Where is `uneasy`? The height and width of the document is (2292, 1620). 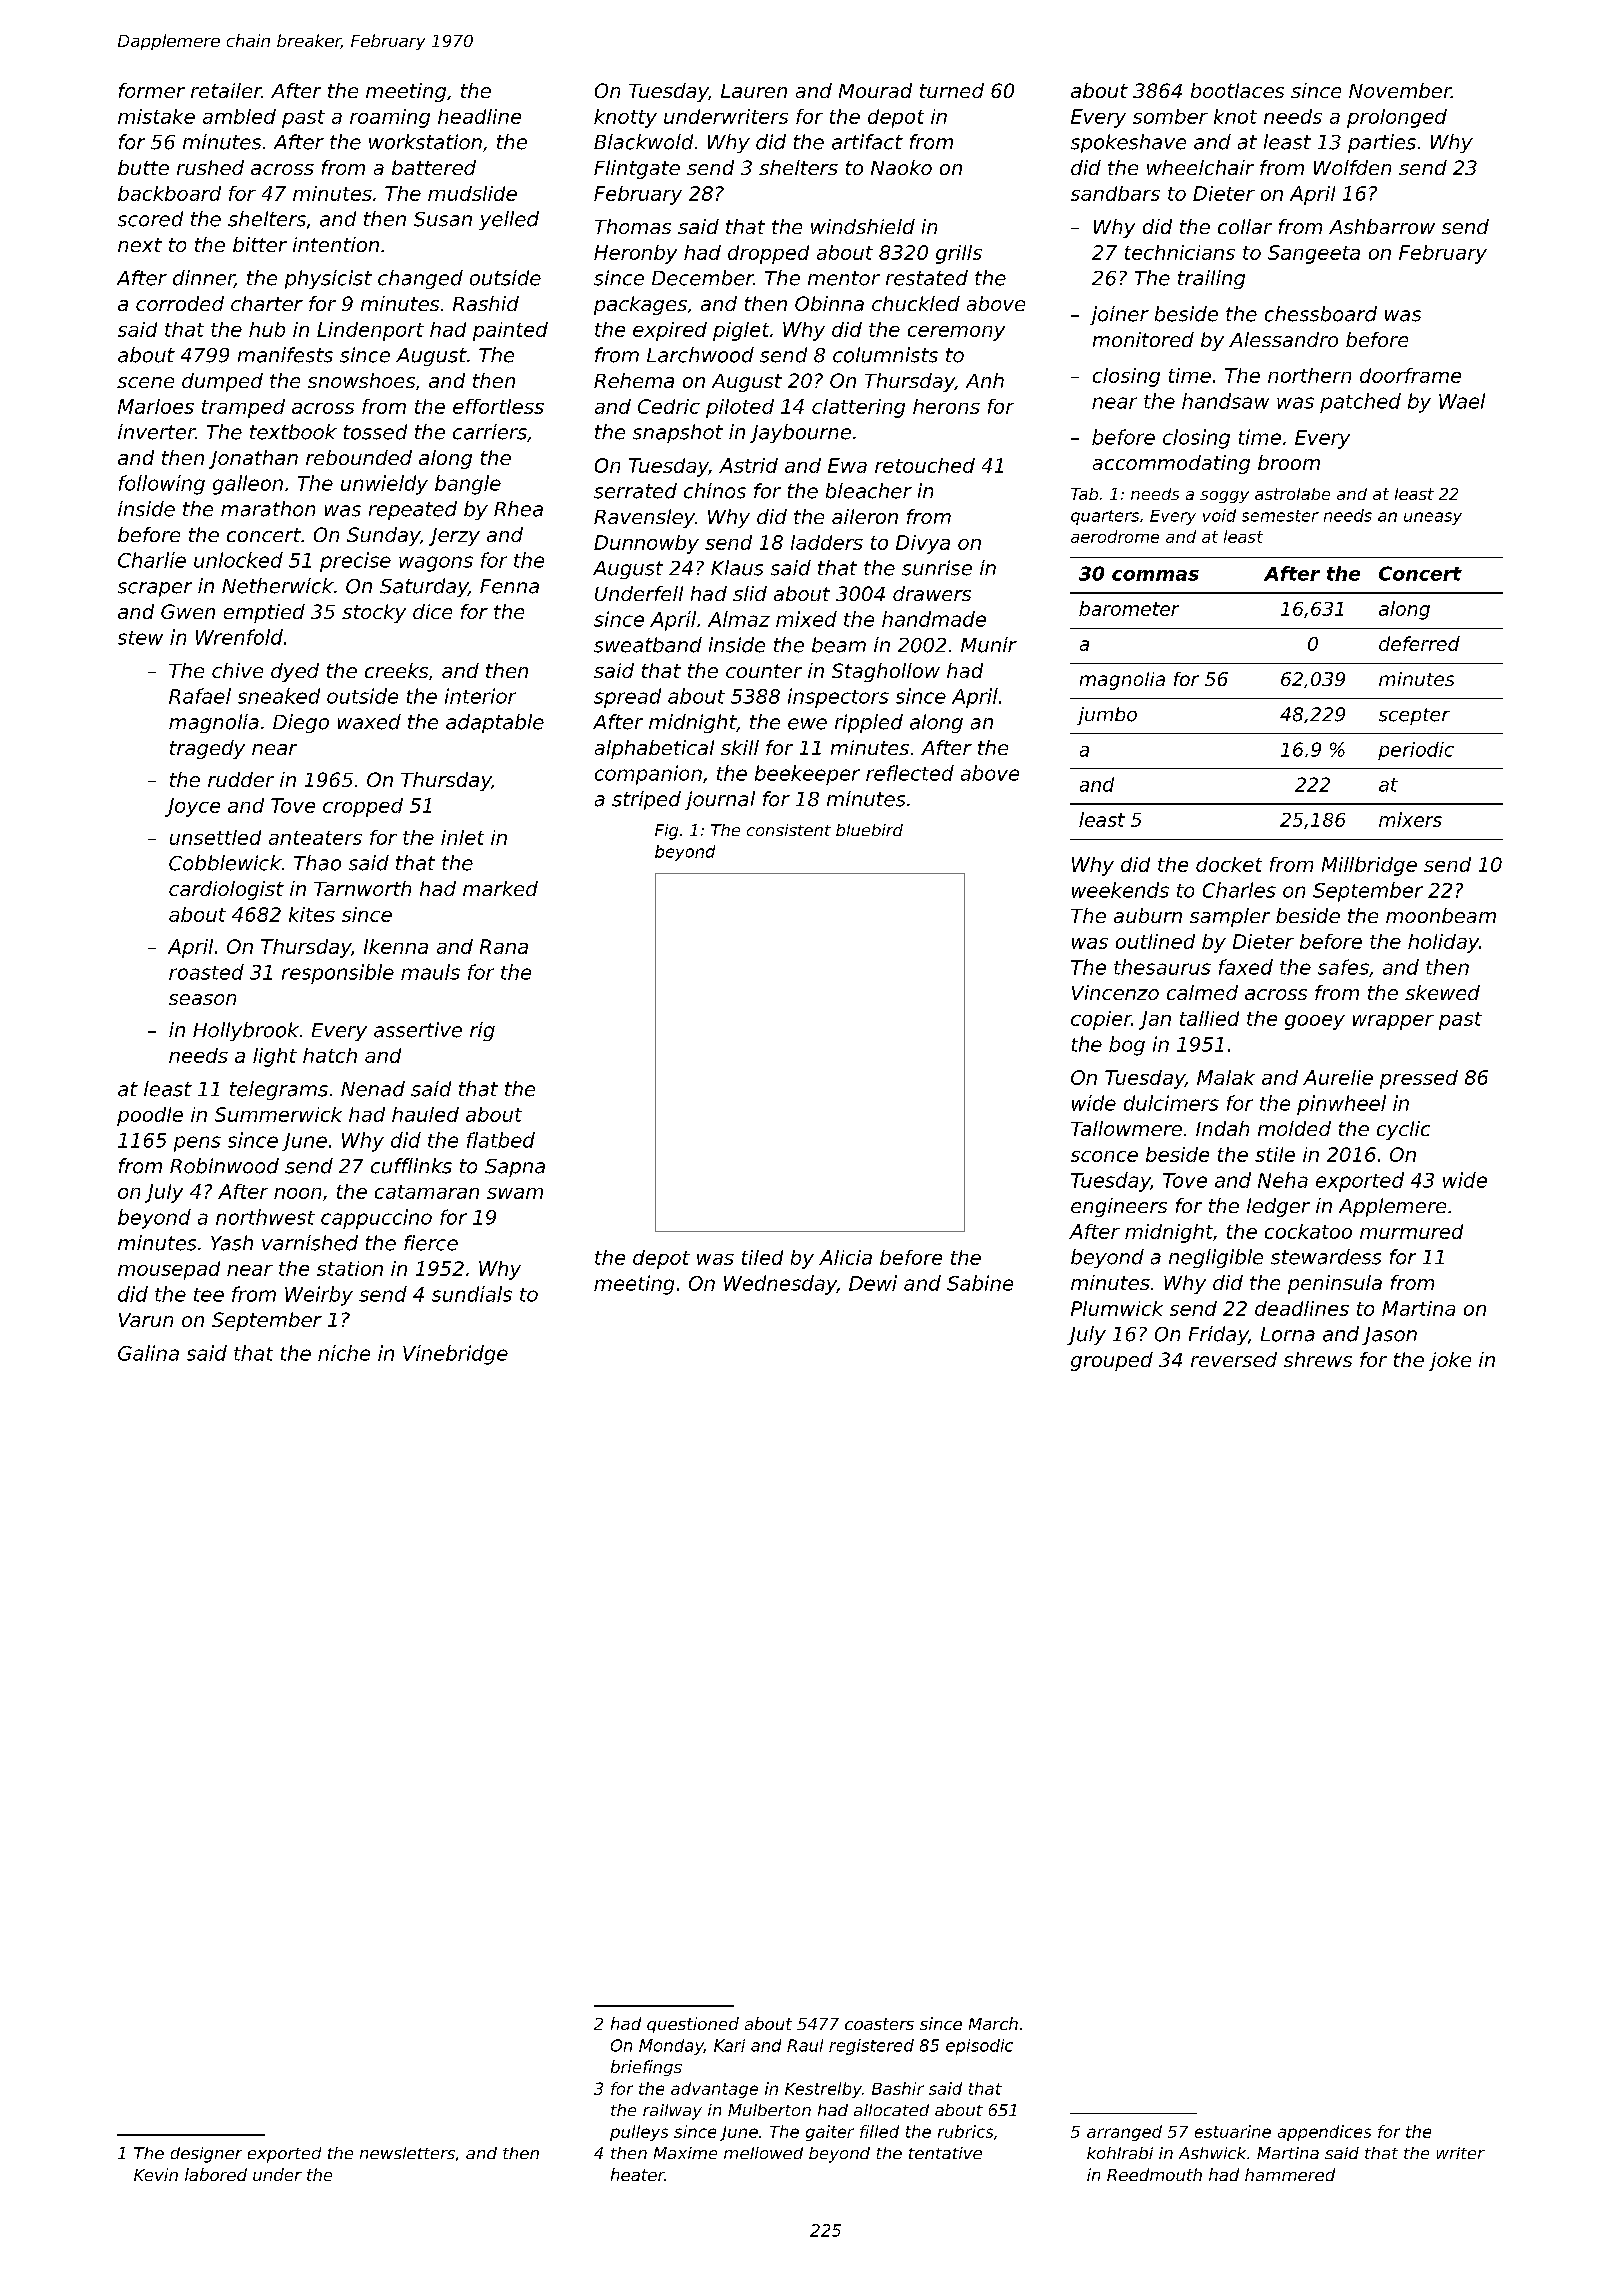 uneasy is located at coordinates (1433, 518).
